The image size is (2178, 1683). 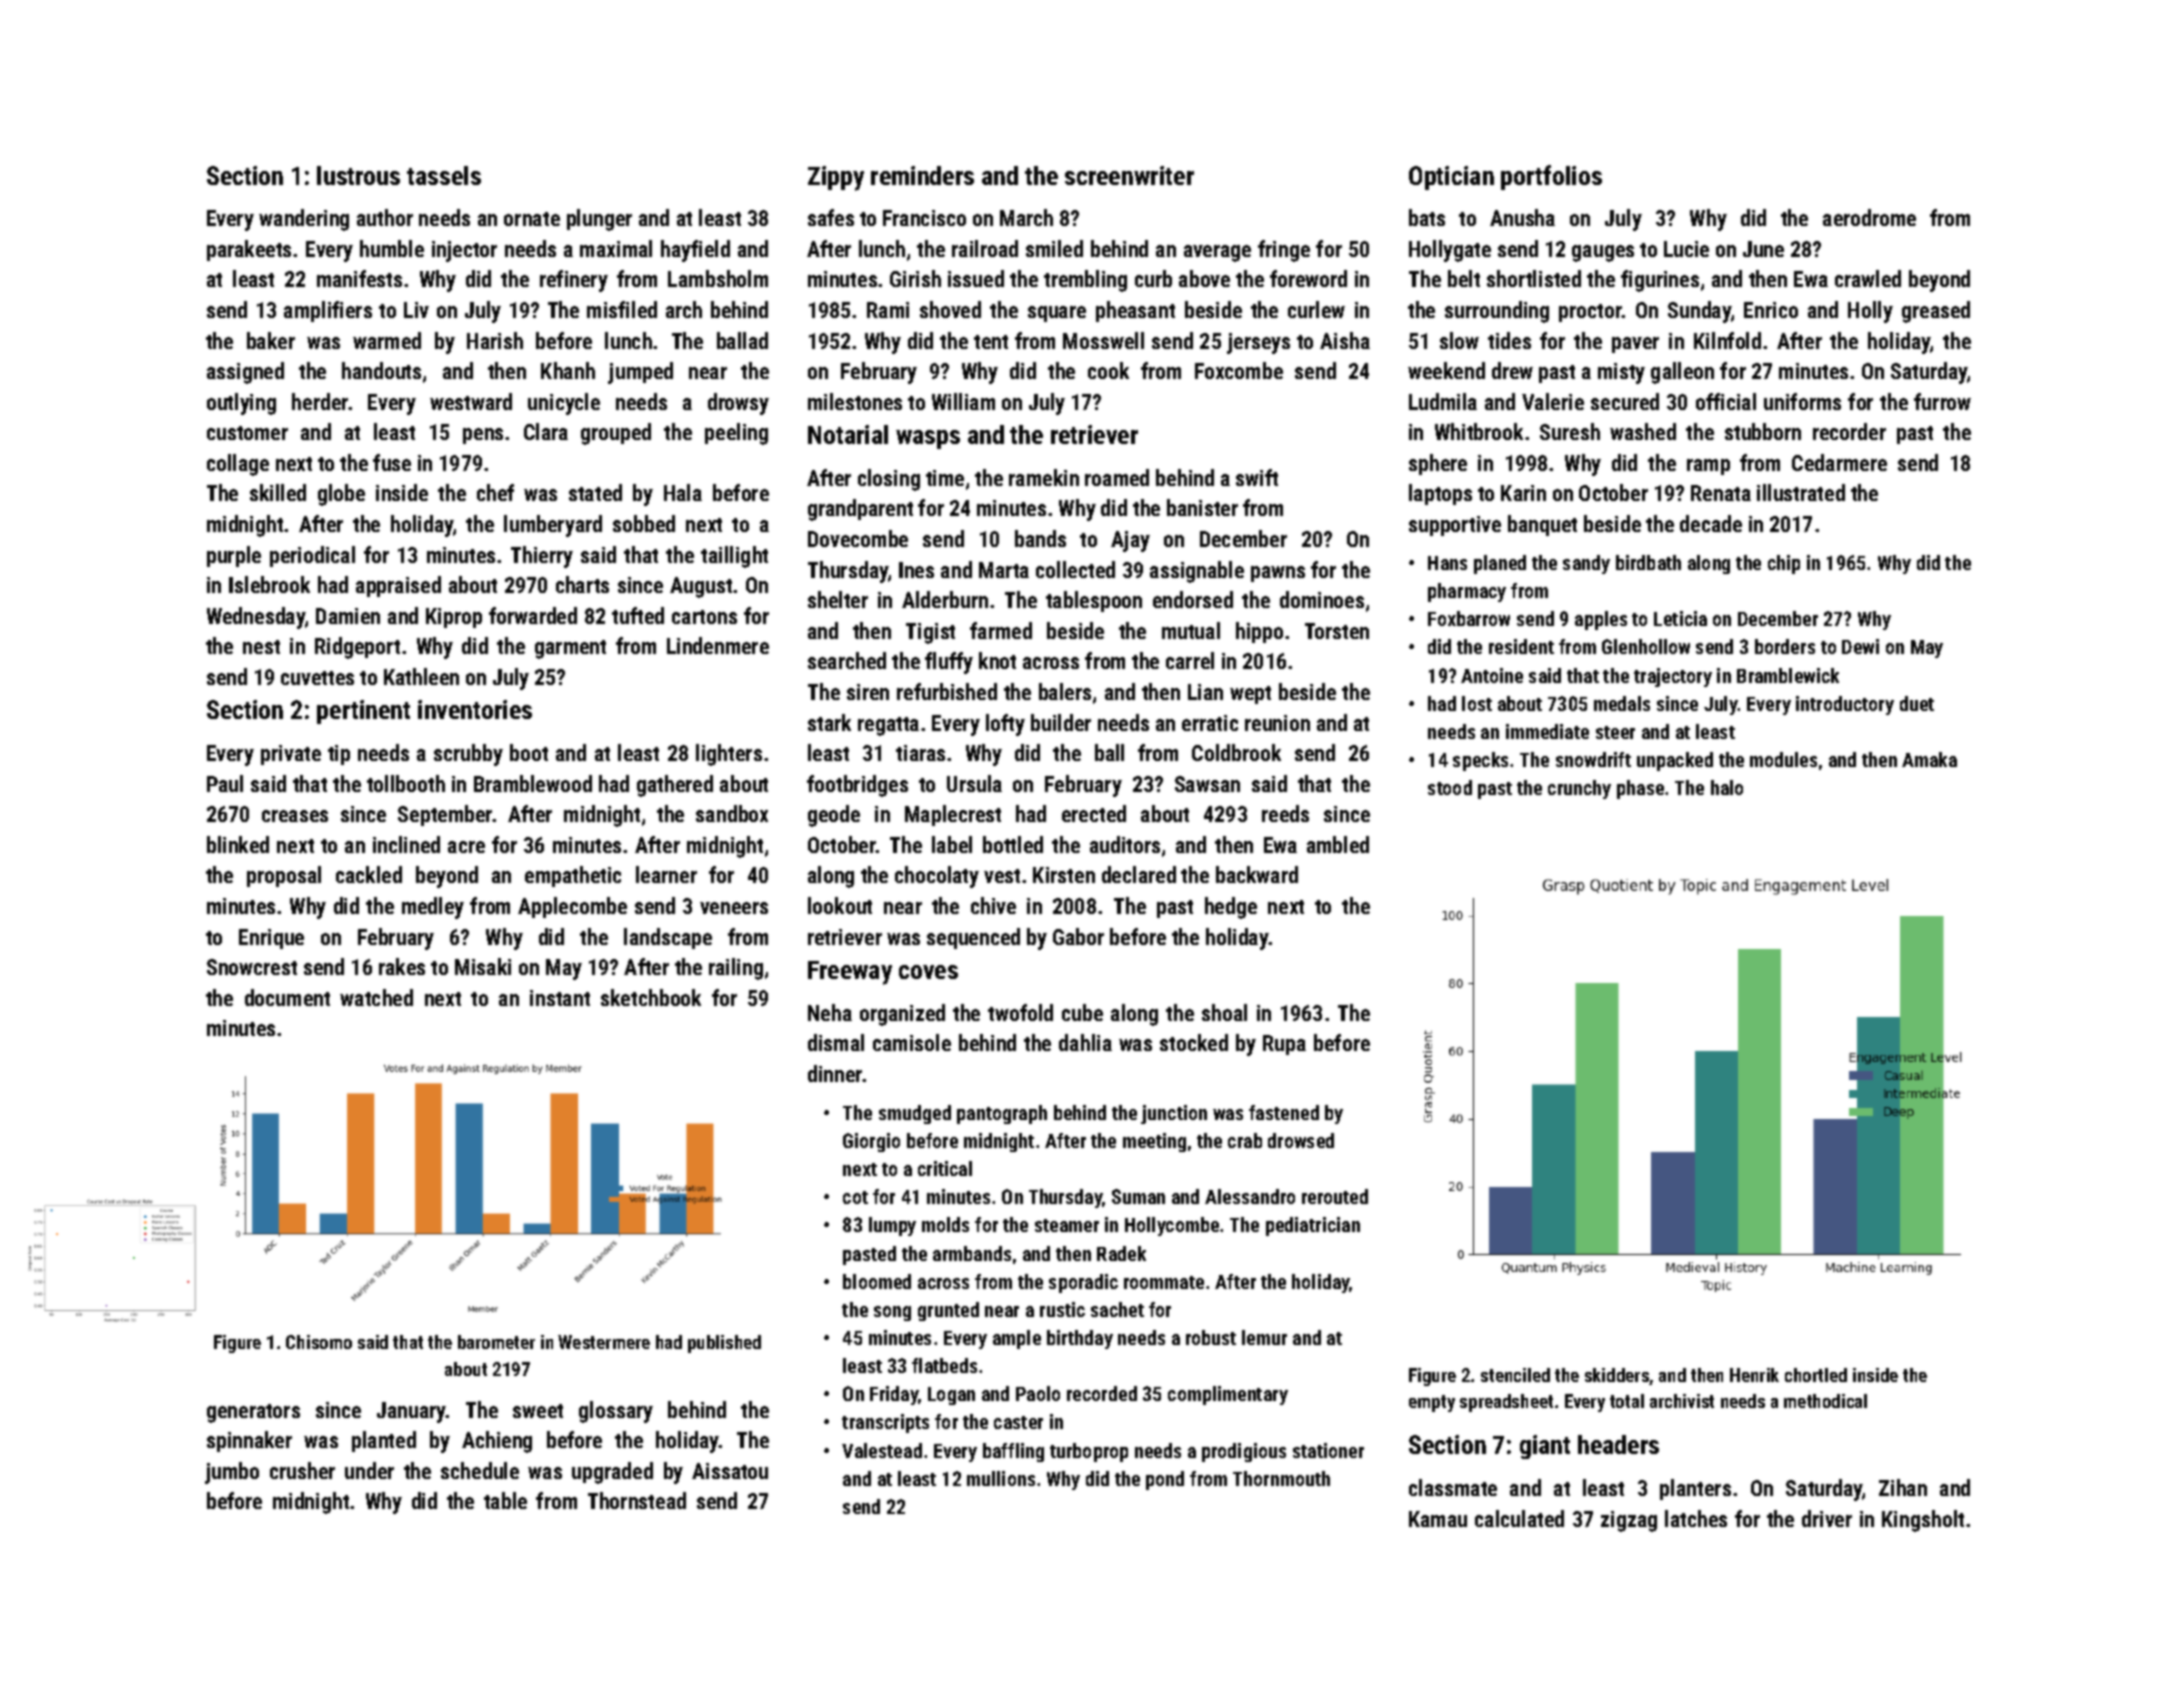 What do you see at coordinates (381, 370) in the document?
I see `handouts` at bounding box center [381, 370].
